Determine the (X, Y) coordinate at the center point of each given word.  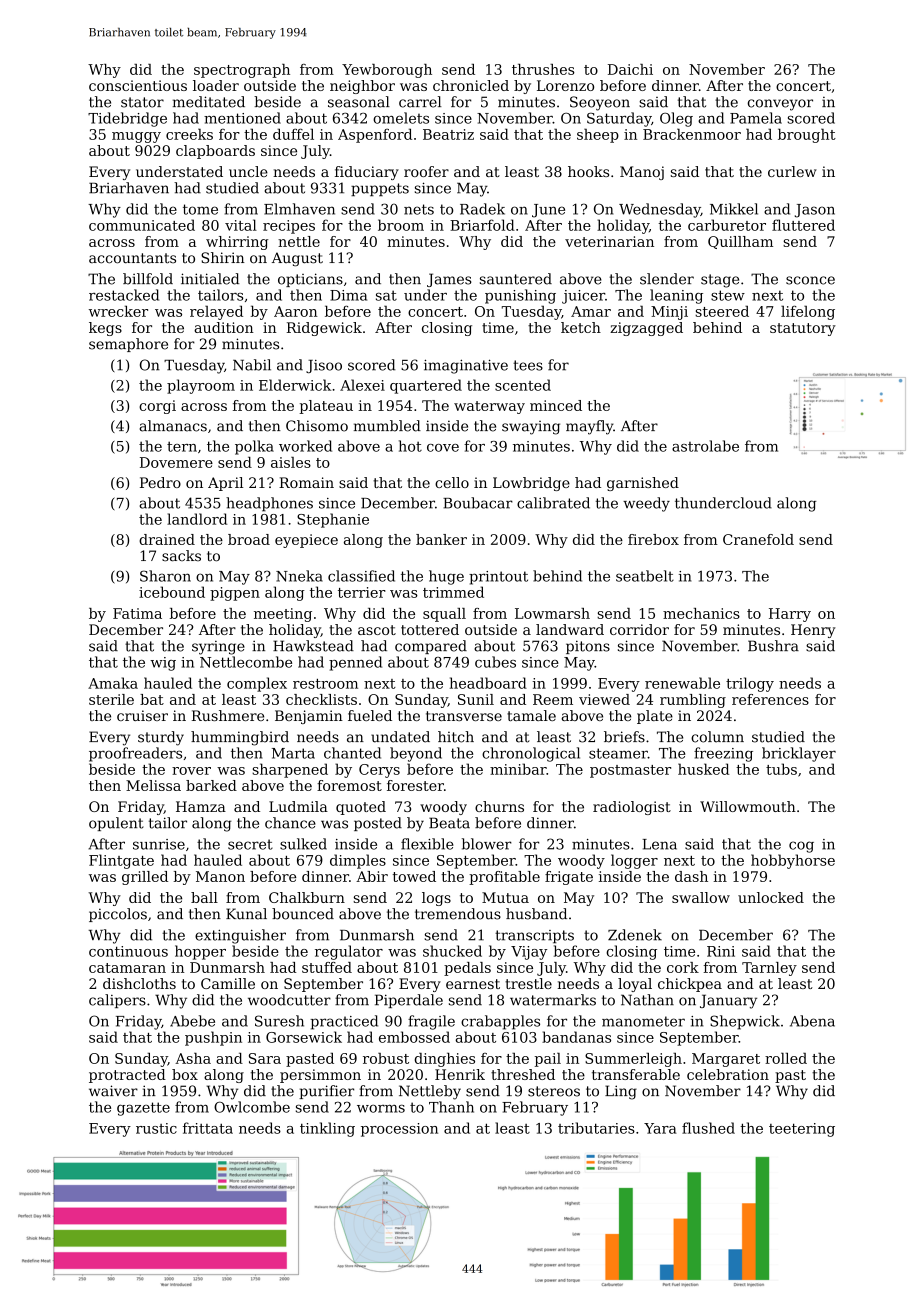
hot (410, 446)
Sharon (165, 576)
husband (536, 914)
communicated (142, 225)
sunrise (159, 844)
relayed (216, 312)
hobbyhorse (793, 861)
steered (722, 311)
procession (399, 1130)
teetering (802, 1130)
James (449, 280)
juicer (583, 297)
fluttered (803, 225)
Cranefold (758, 539)
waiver (113, 1091)
